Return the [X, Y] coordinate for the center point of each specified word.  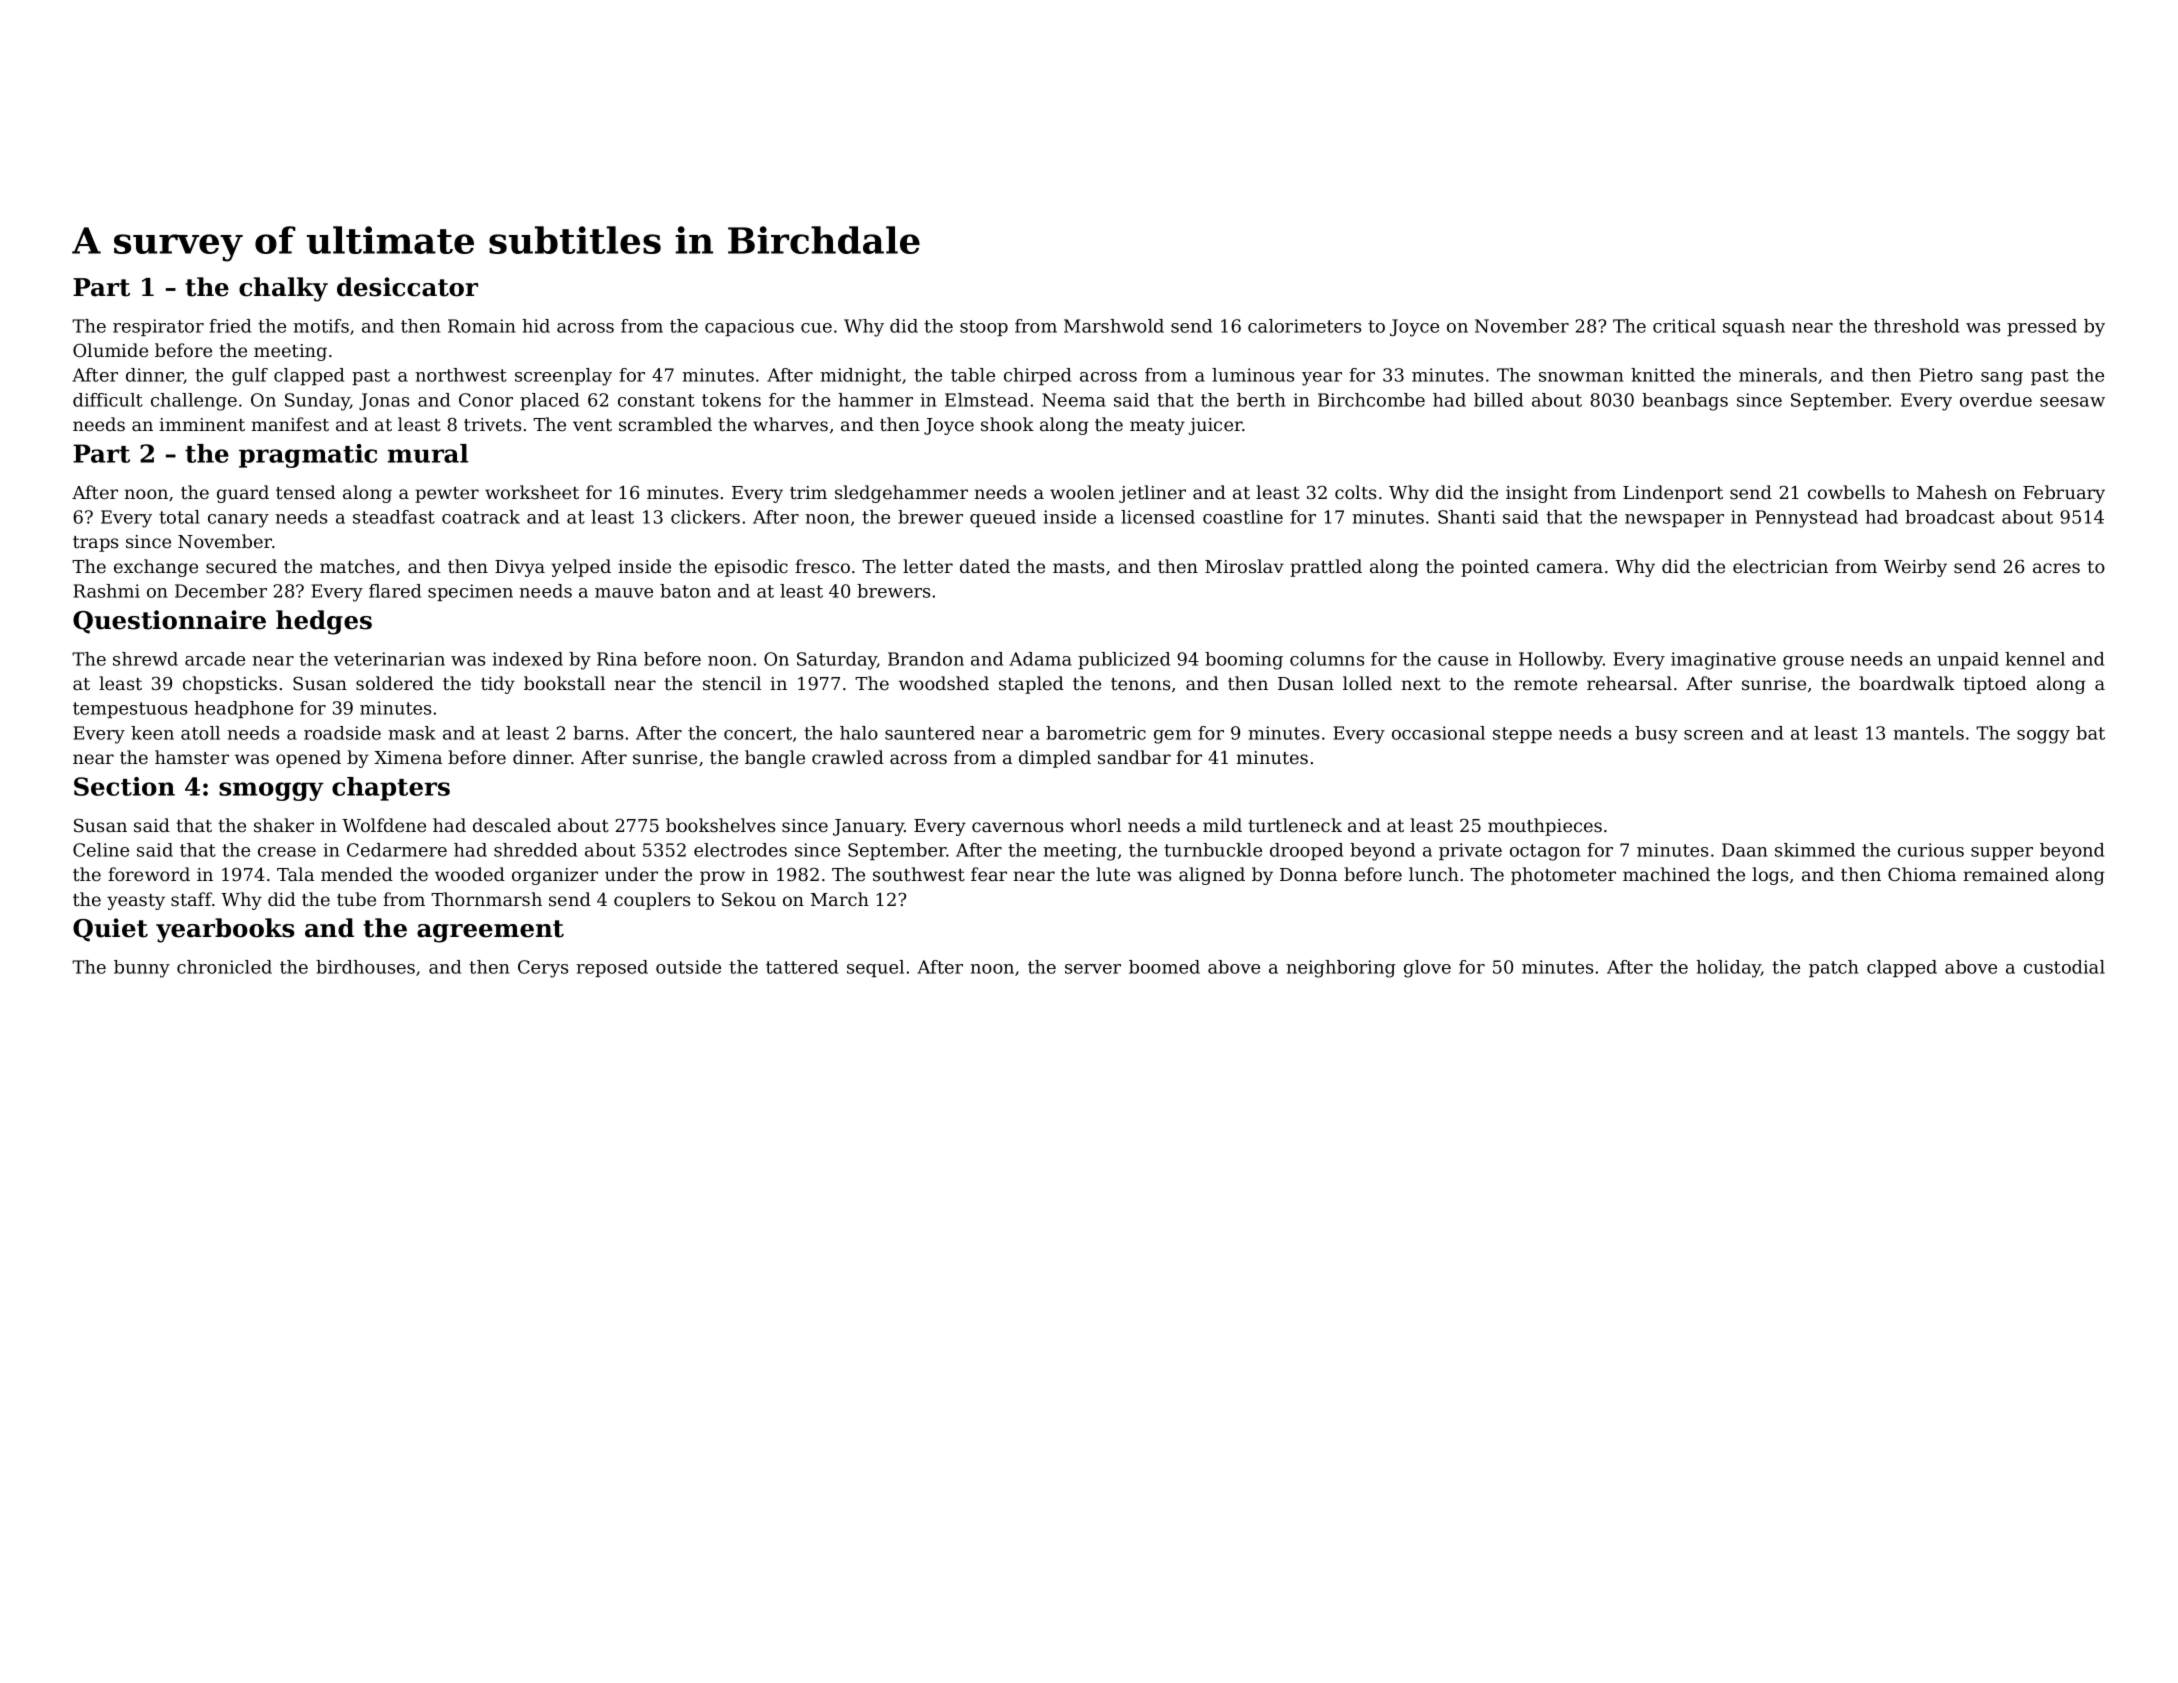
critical [1684, 326]
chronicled [224, 967]
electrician [1780, 566]
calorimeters [1304, 326]
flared [395, 591]
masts [1078, 567]
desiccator [407, 287]
